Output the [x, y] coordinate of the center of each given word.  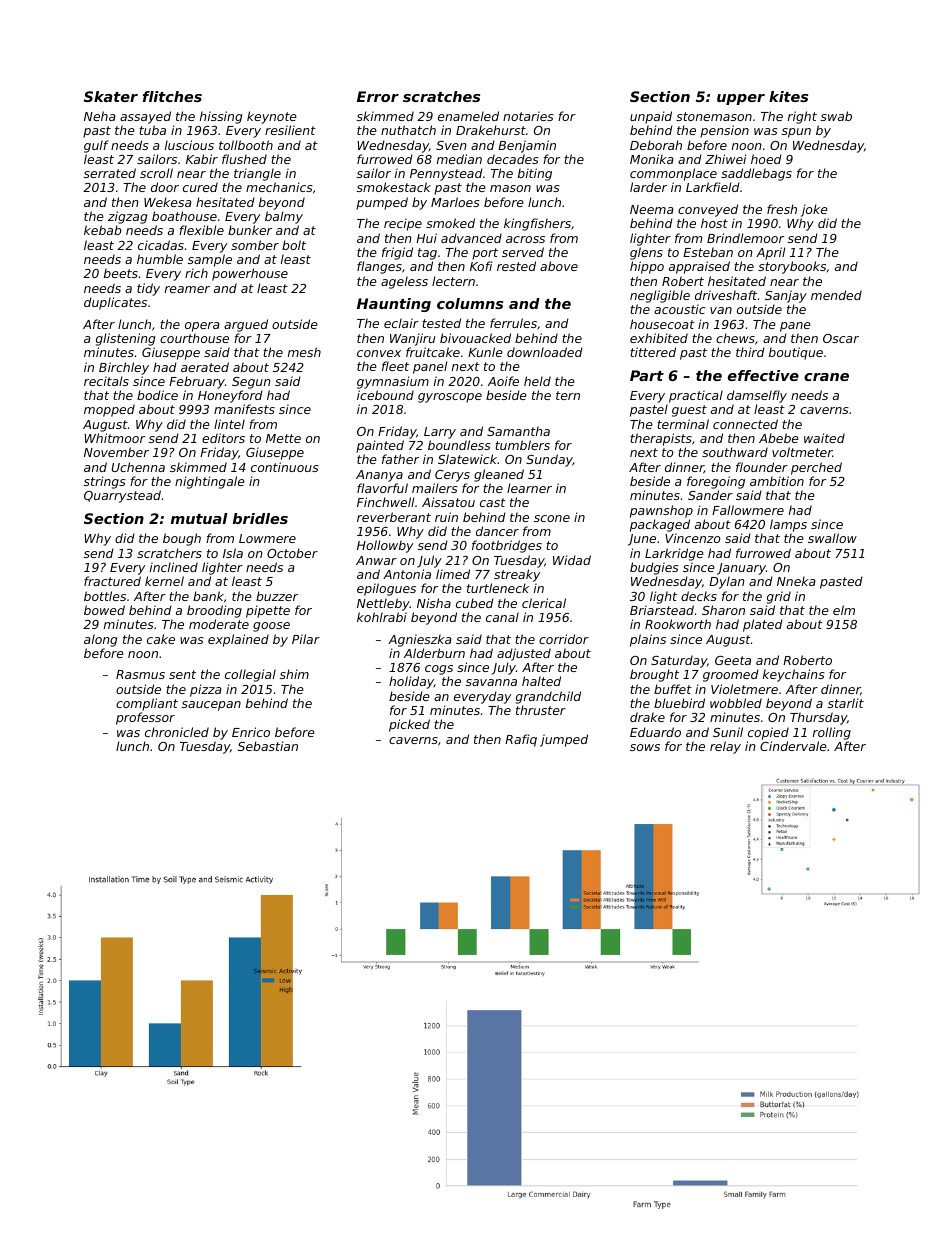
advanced [471, 238]
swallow [832, 538]
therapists [661, 439]
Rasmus [140, 674]
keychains [794, 675]
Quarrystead [122, 496]
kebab [103, 230]
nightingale [210, 482]
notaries [528, 116]
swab [836, 116]
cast [493, 502]
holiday [411, 682]
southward [735, 452]
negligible [660, 296]
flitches [172, 96]
